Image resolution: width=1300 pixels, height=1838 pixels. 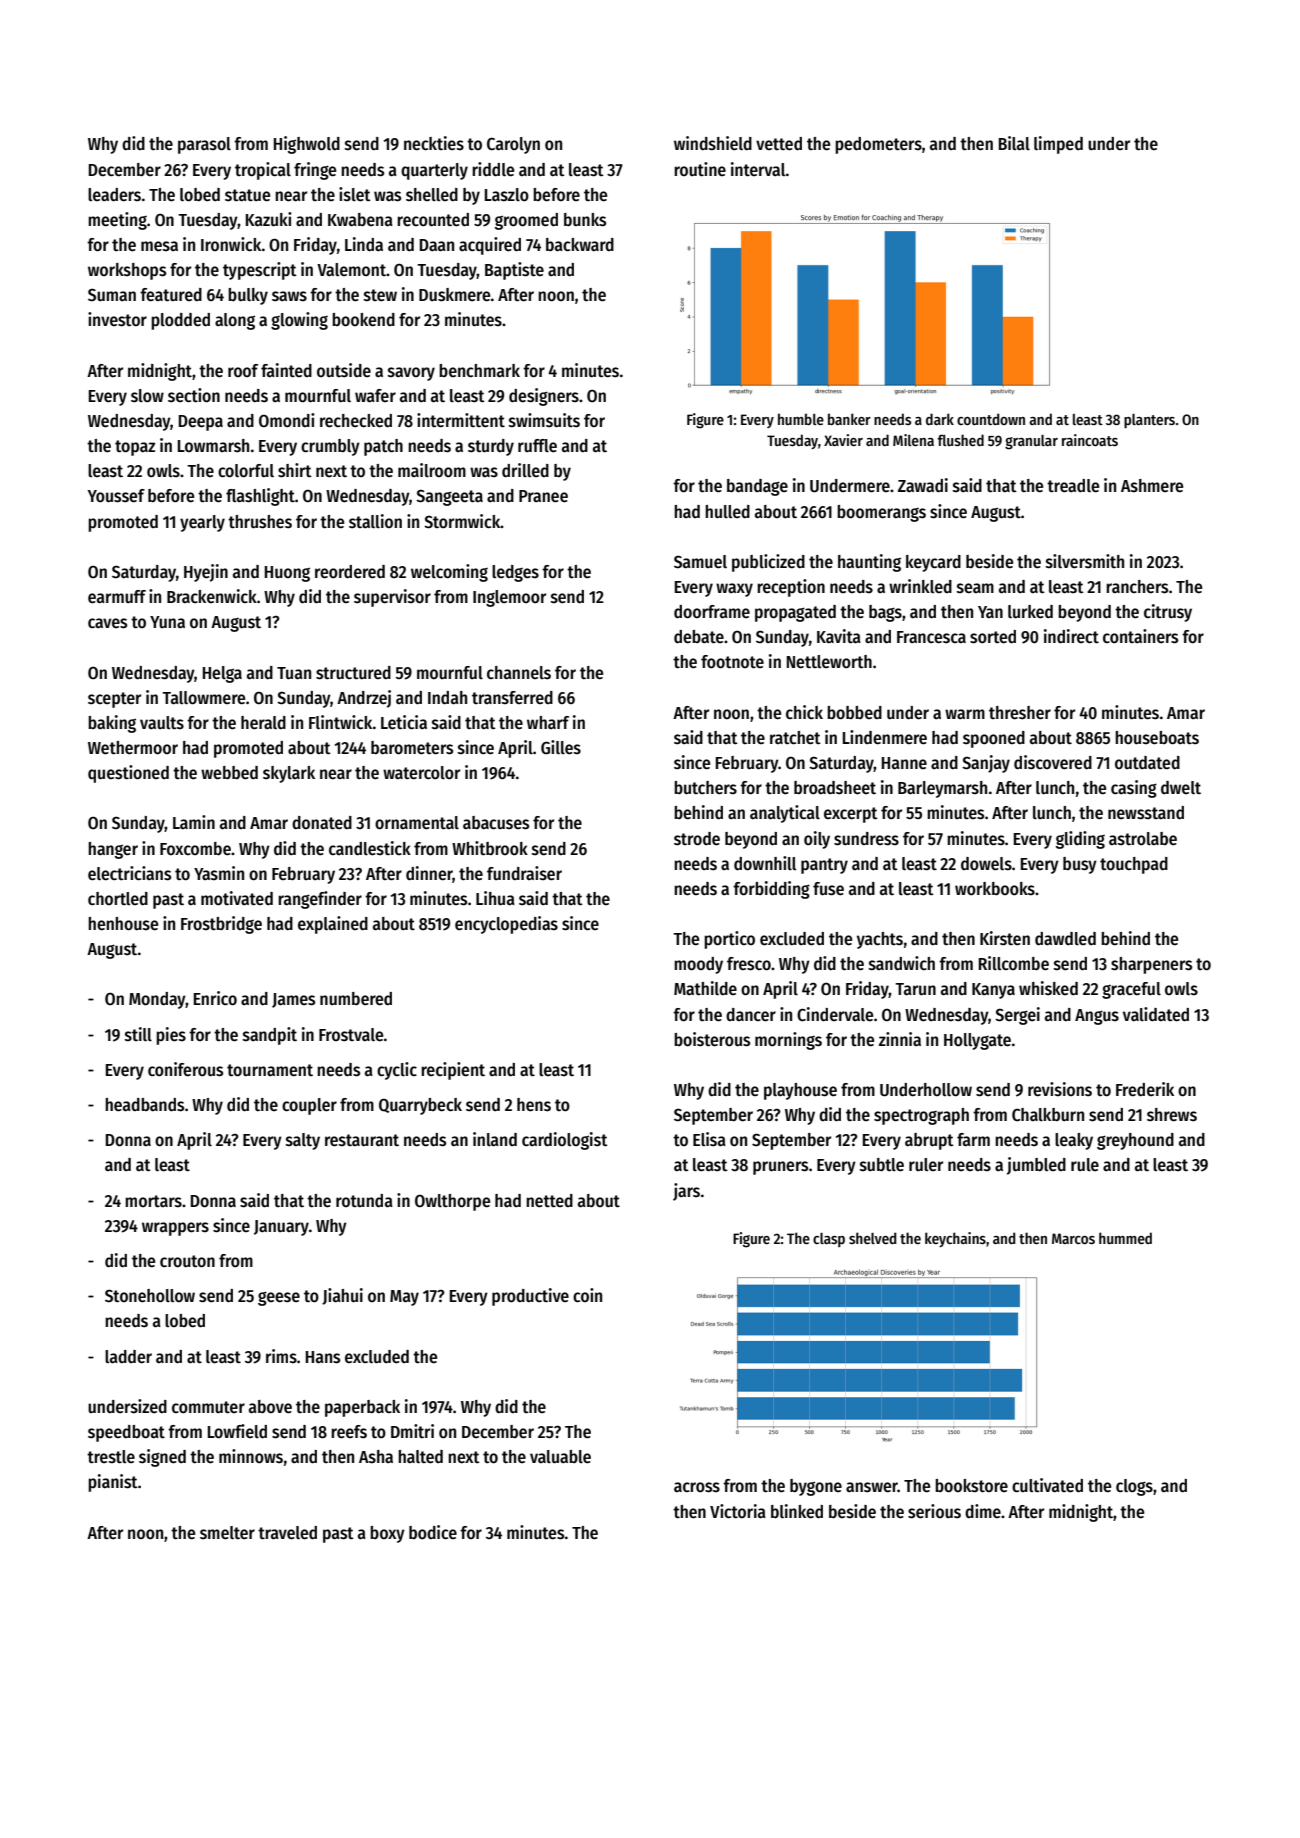 What do you see at coordinates (960, 440) in the page?
I see `flushed` at bounding box center [960, 440].
